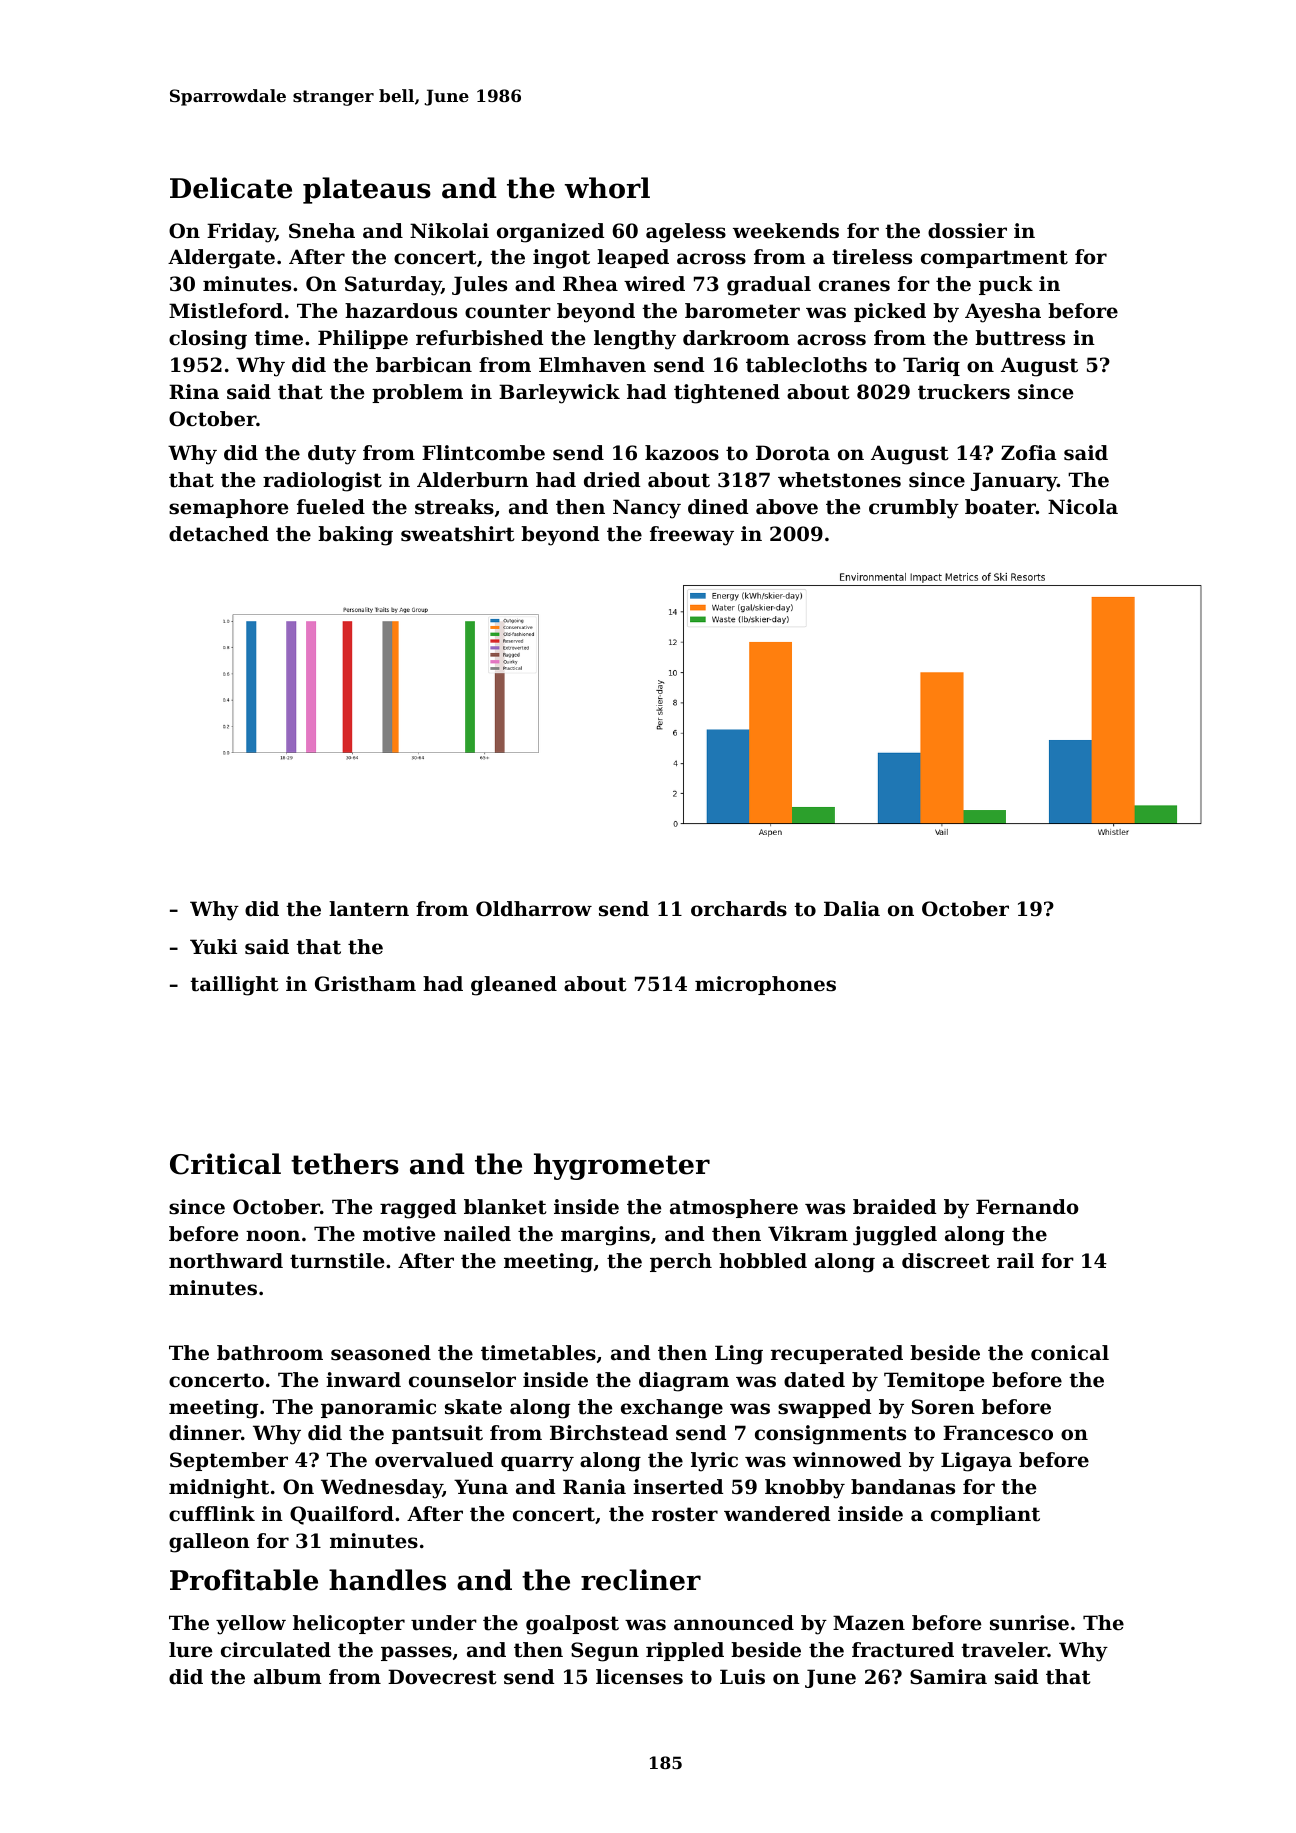  Describe the element at coordinates (332, 455) in the screenshot. I see `duty` at that location.
